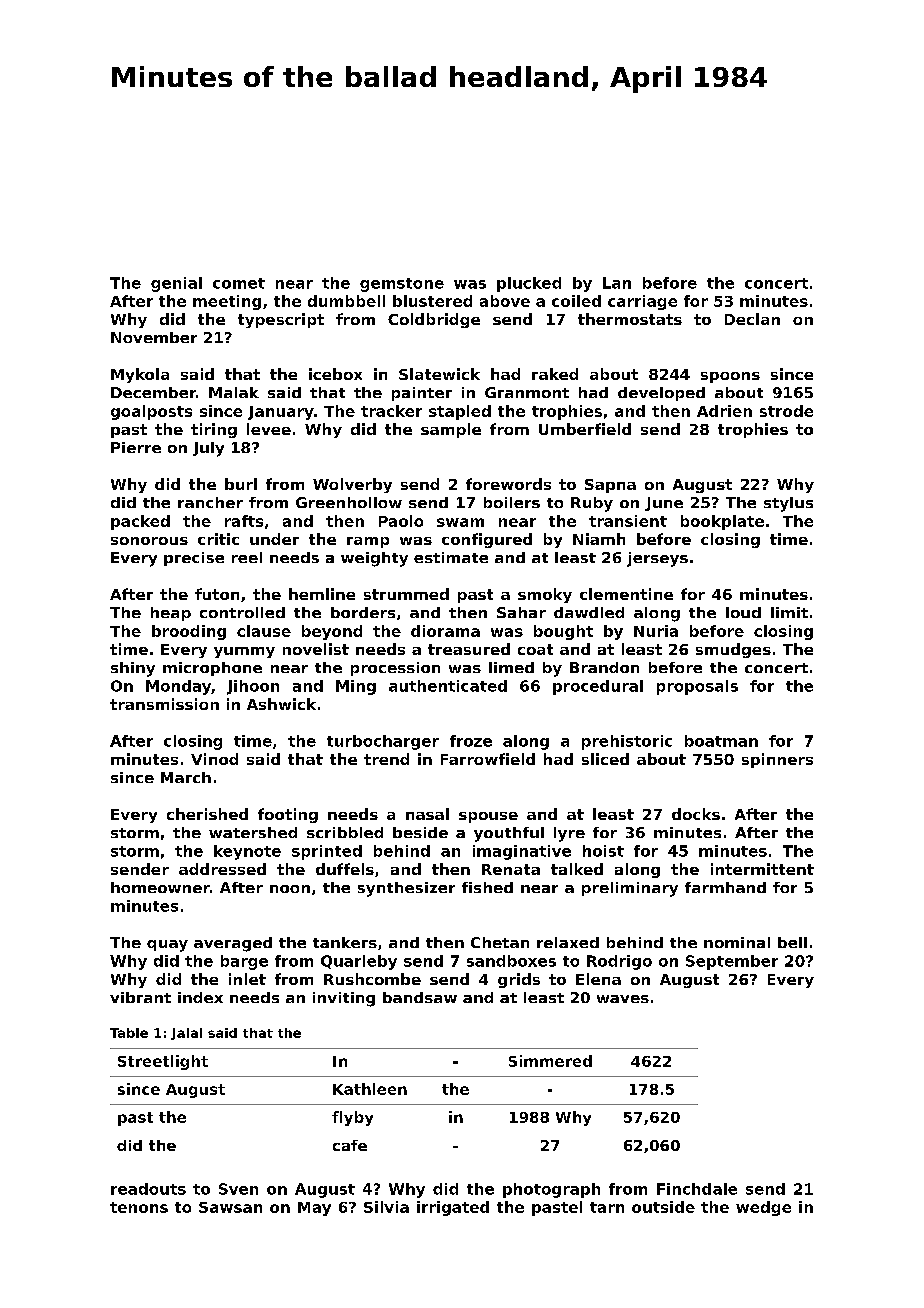 Image resolution: width=924 pixels, height=1308 pixels. I want to click on tracker, so click(391, 411).
